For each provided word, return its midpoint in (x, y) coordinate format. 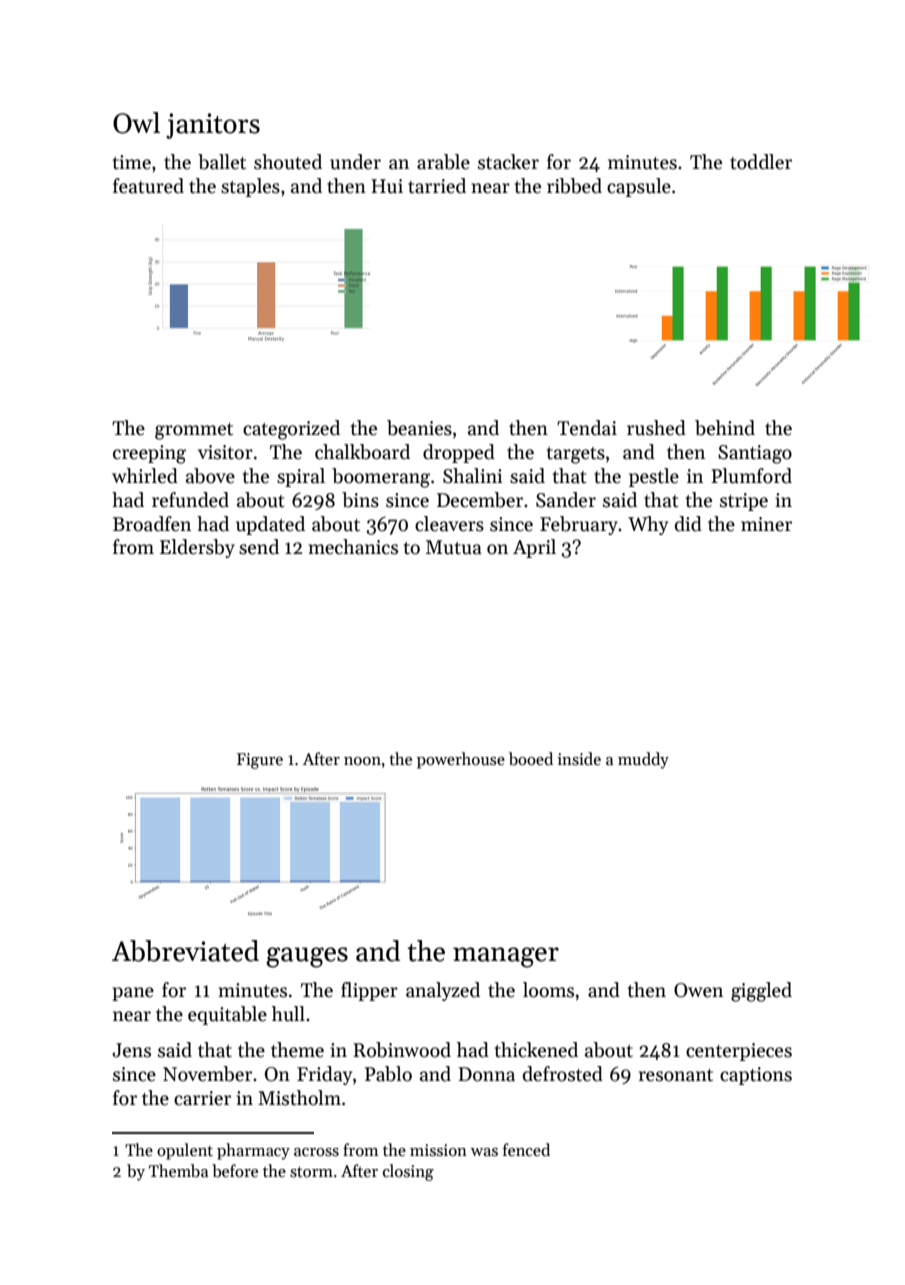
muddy (643, 760)
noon (362, 761)
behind (725, 428)
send (259, 547)
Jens (131, 1050)
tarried (437, 186)
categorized (291, 430)
